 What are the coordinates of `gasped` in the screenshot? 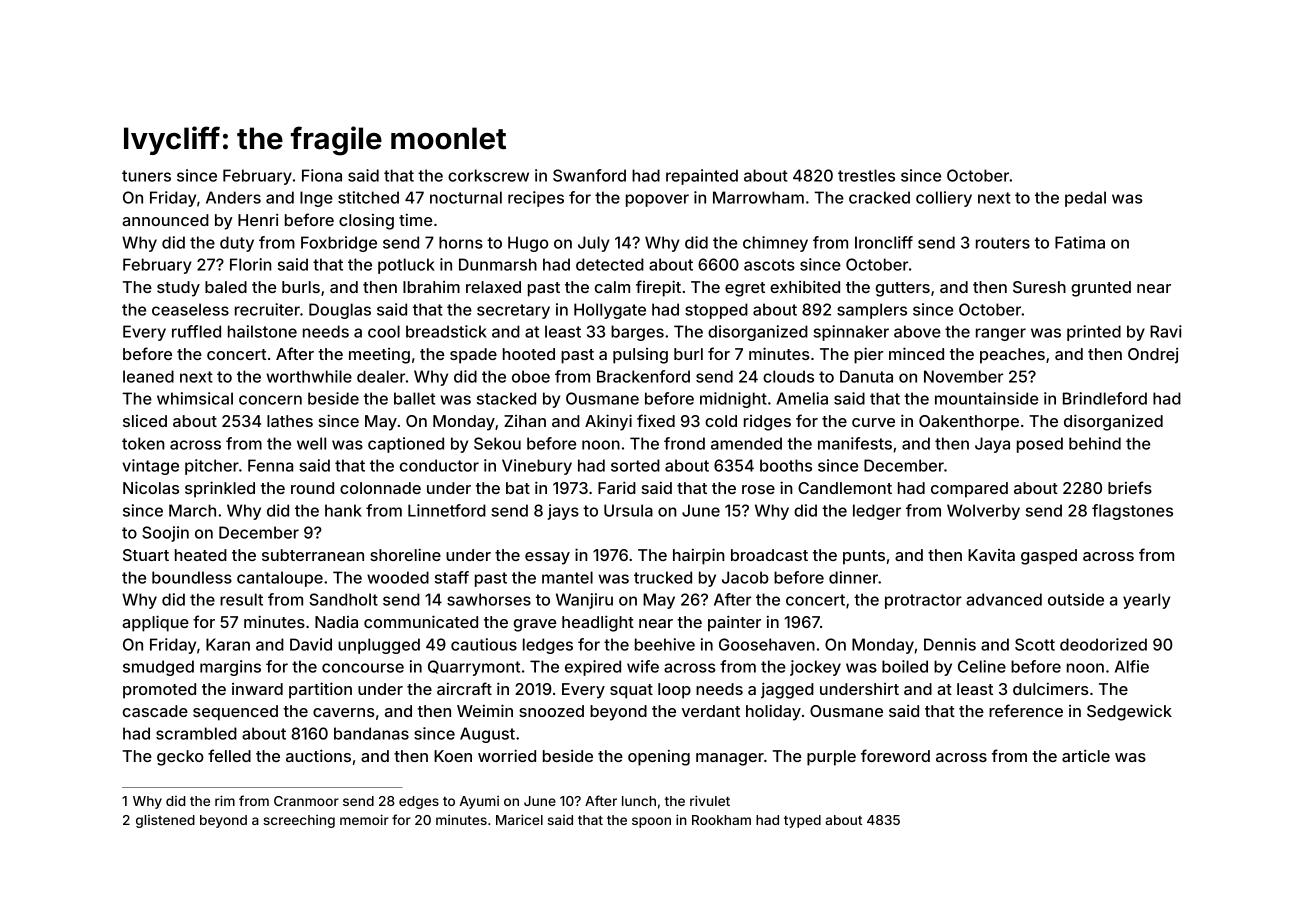 It's located at (1049, 557).
